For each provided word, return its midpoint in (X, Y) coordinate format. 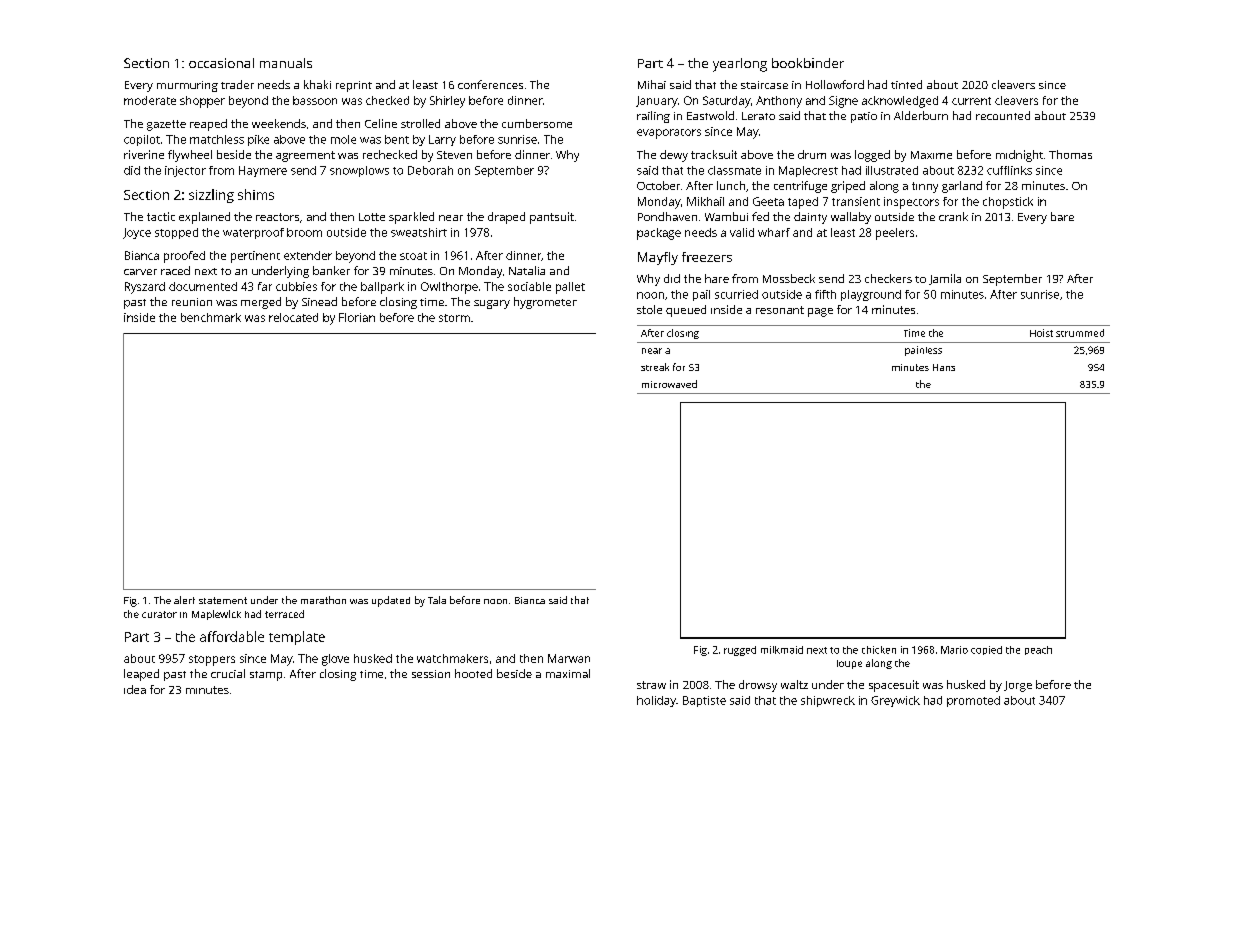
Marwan (569, 658)
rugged (740, 651)
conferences (490, 84)
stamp (266, 676)
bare (1062, 216)
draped (506, 218)
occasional (221, 63)
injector (185, 171)
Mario (954, 650)
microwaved (669, 384)
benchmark (211, 317)
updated (391, 601)
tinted (906, 84)
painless (923, 351)
